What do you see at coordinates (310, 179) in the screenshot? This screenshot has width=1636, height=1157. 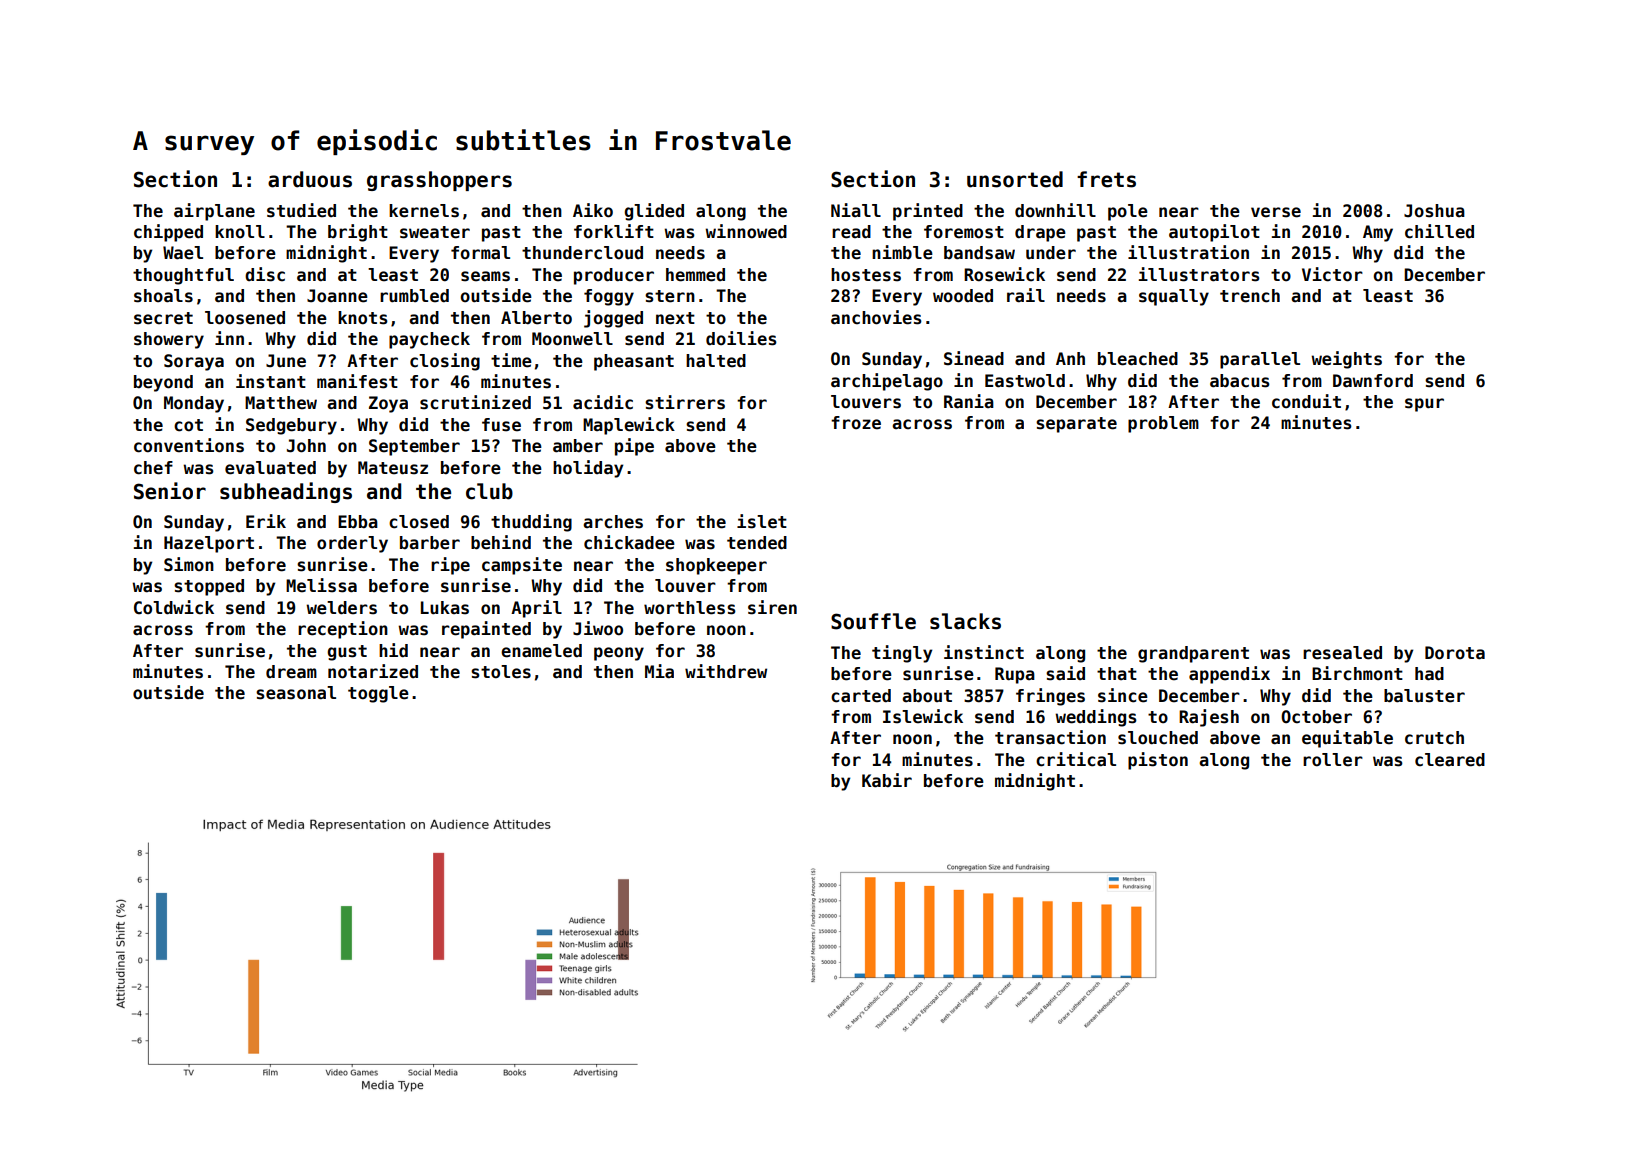 I see `arduous` at bounding box center [310, 179].
